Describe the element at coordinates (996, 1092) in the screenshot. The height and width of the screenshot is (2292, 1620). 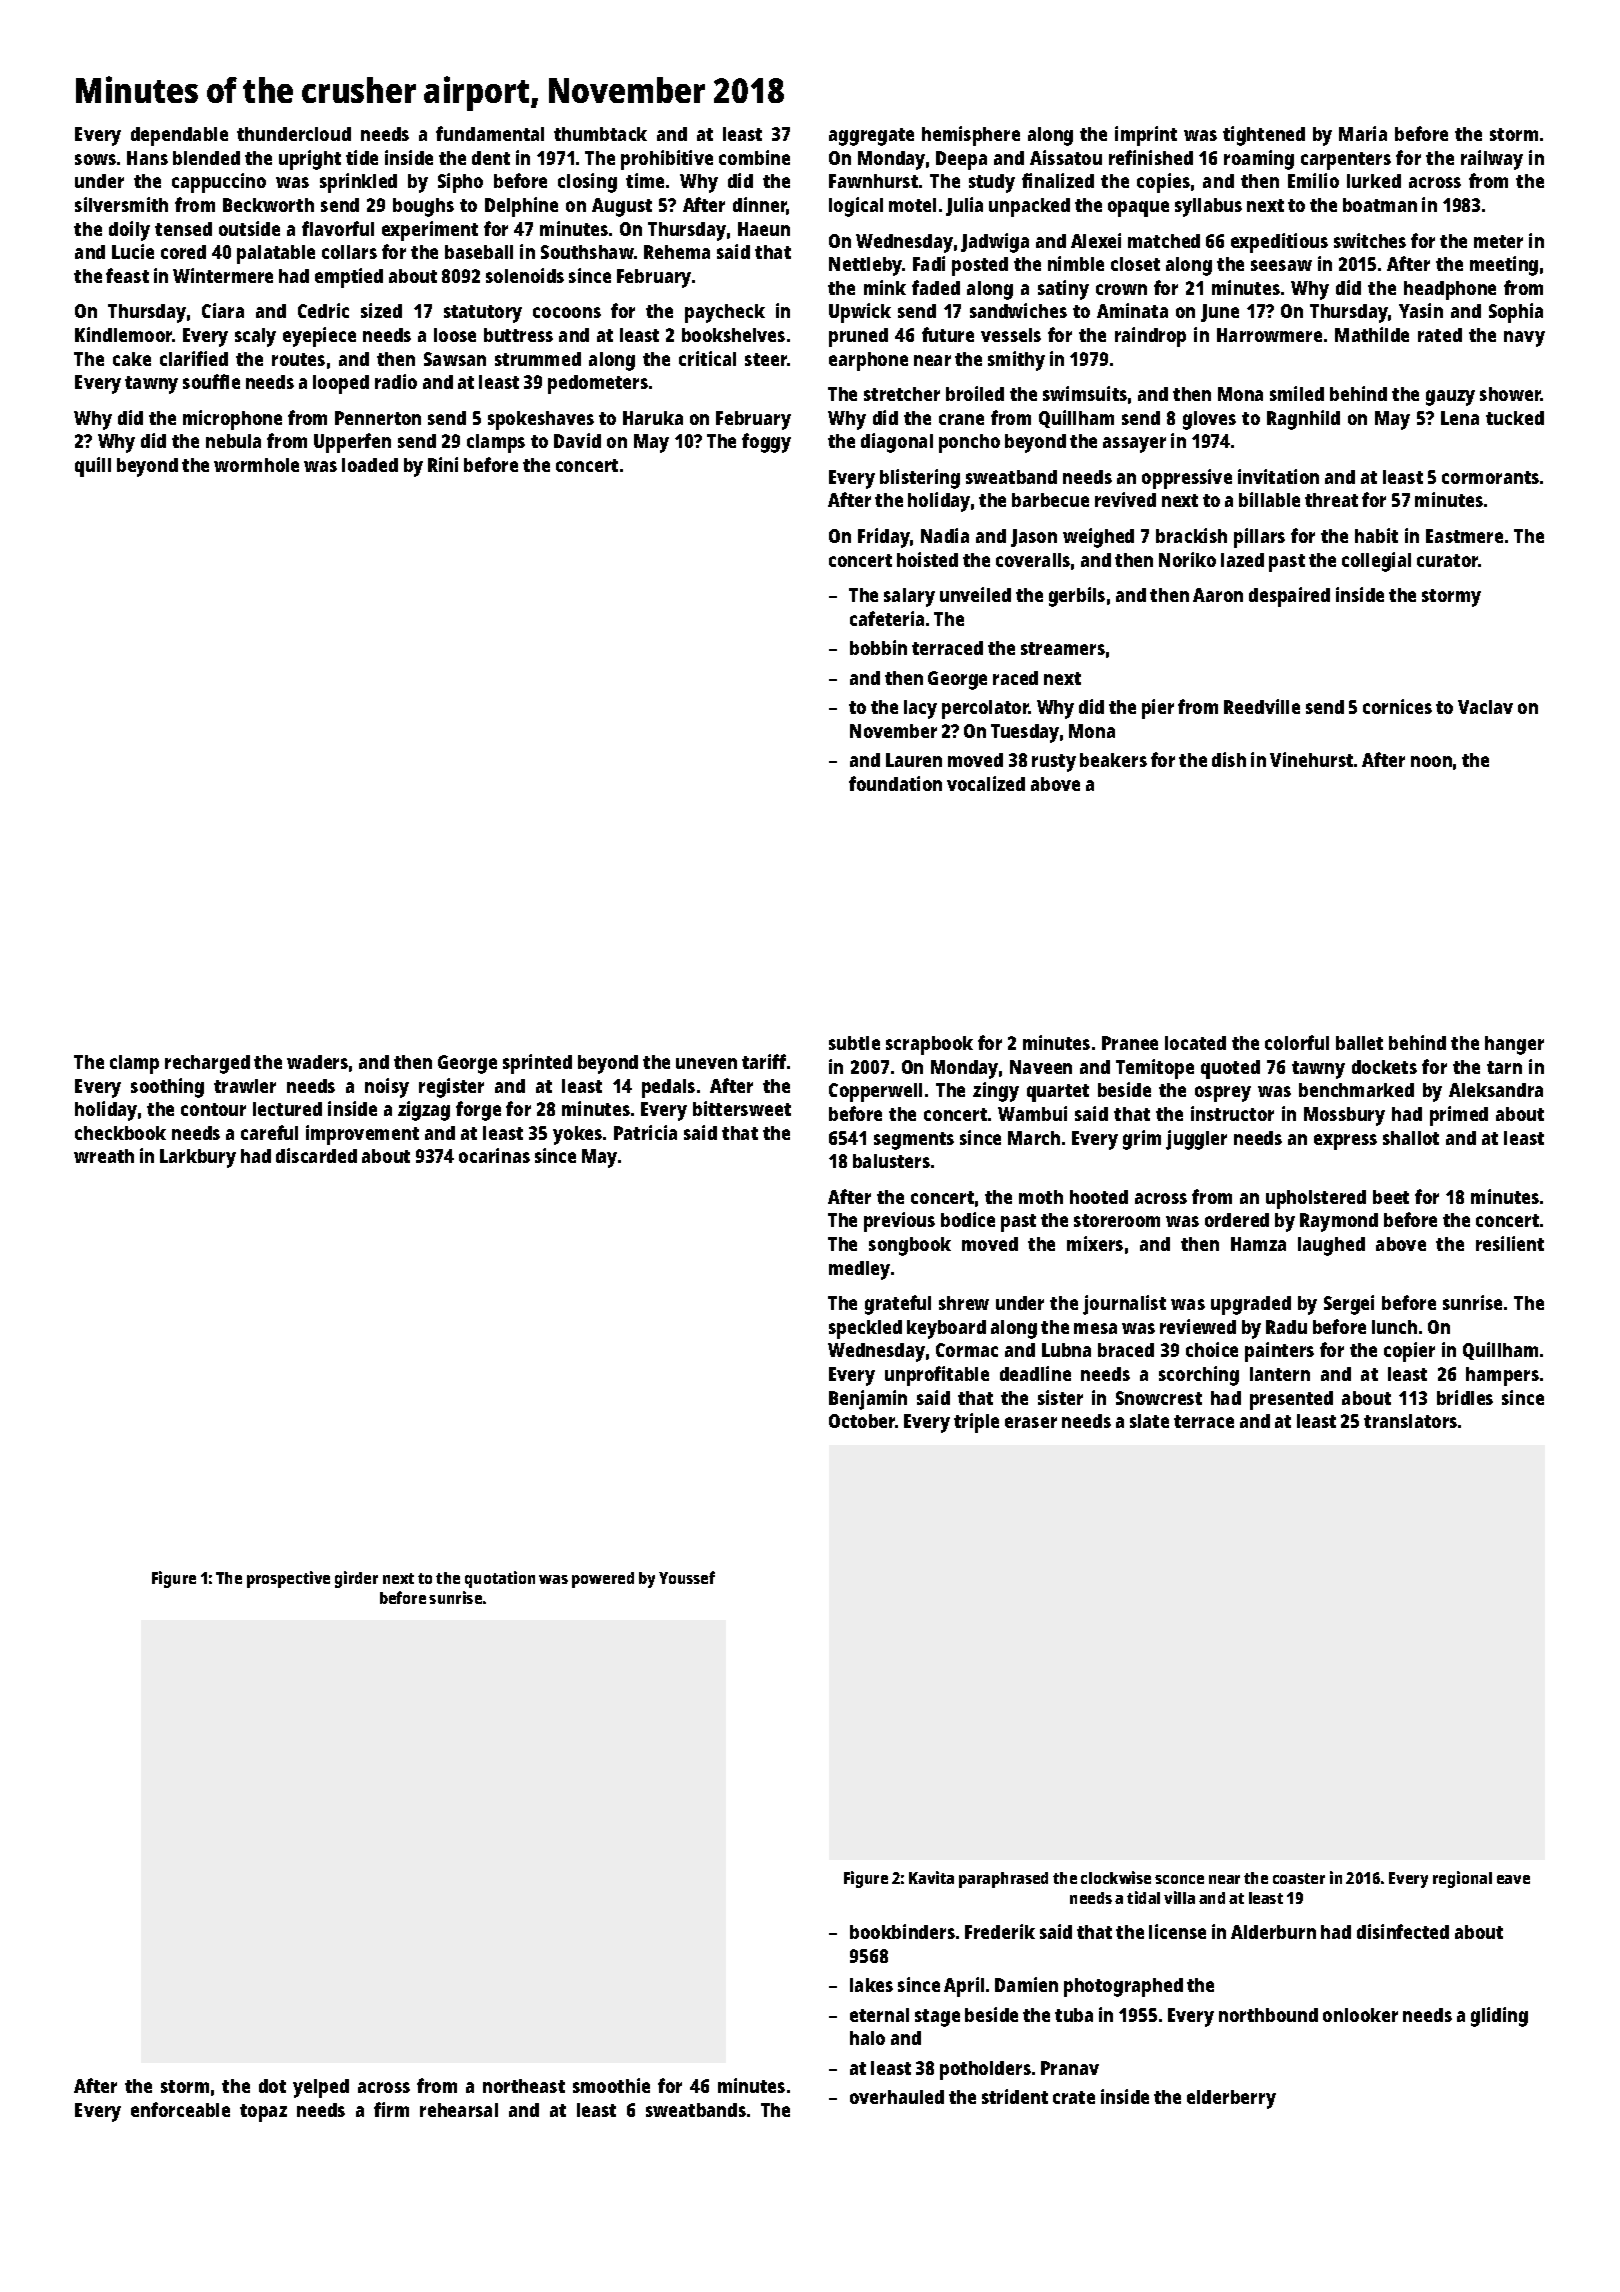
I see `zingy` at that location.
